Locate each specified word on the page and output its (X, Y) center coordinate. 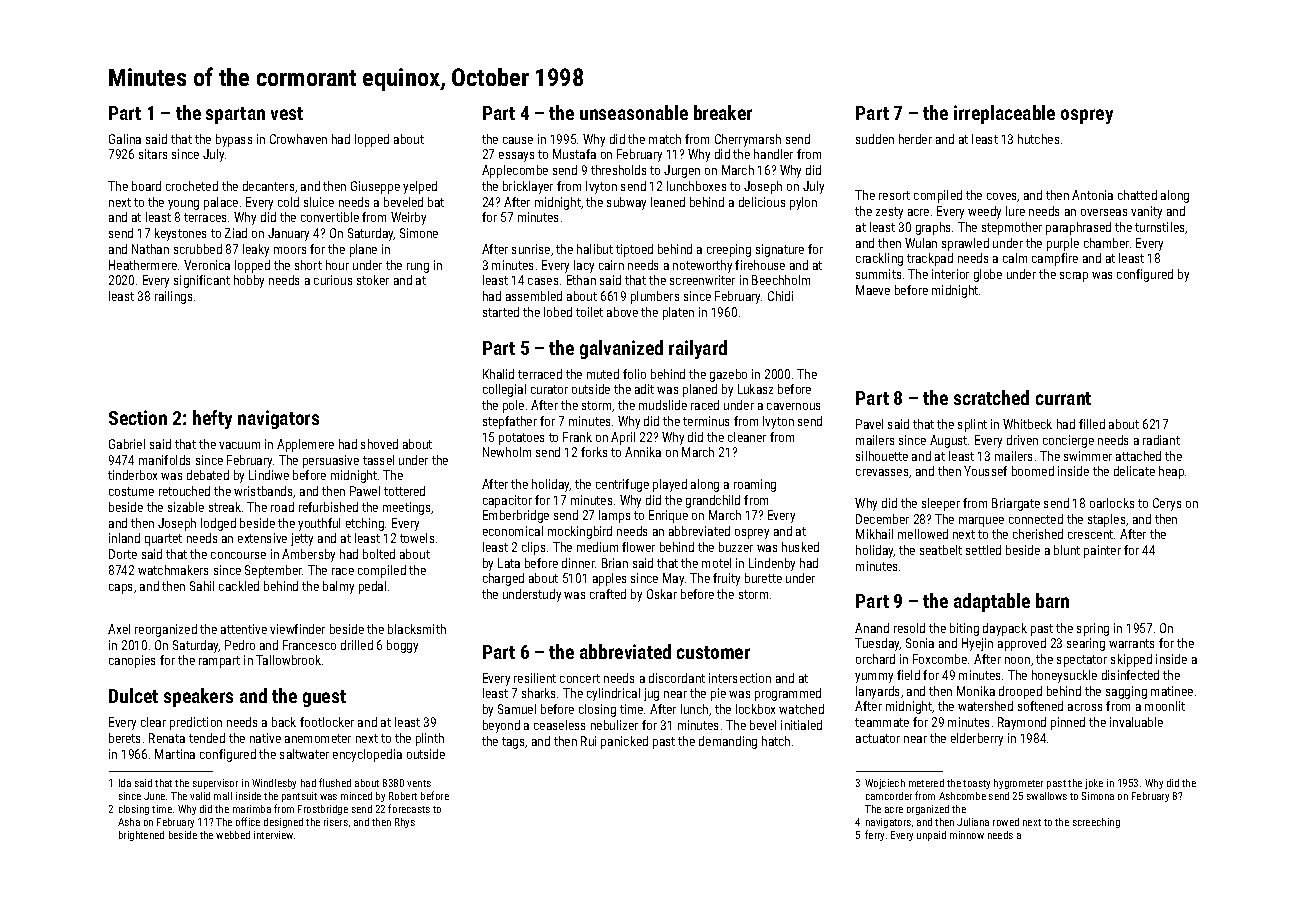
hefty (212, 419)
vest (287, 113)
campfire (1055, 259)
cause (518, 140)
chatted (1137, 195)
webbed (233, 835)
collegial (504, 390)
